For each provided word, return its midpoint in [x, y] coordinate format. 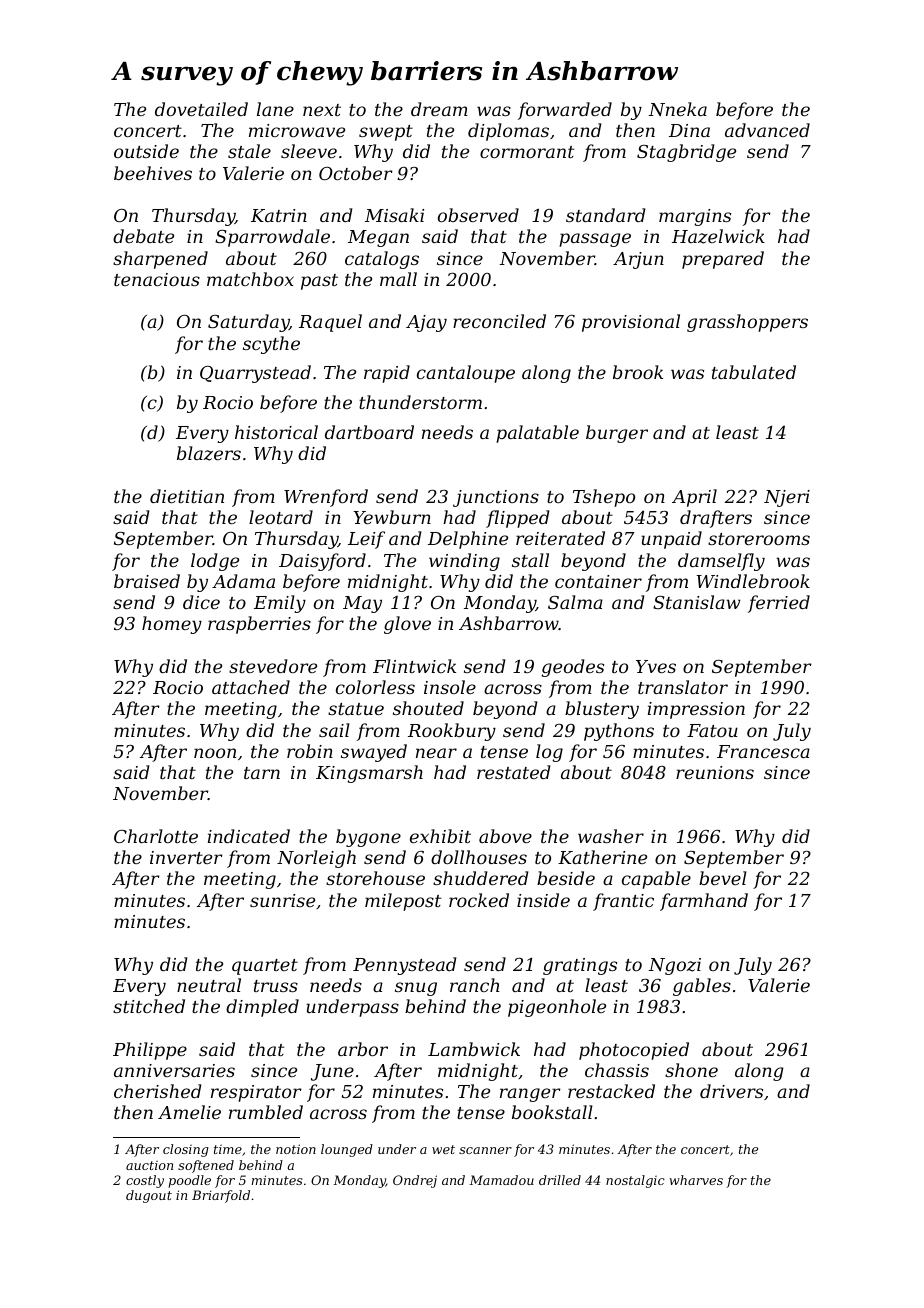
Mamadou [501, 1180]
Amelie [189, 1112]
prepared [723, 260]
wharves [696, 1180]
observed [478, 215]
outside [146, 151]
